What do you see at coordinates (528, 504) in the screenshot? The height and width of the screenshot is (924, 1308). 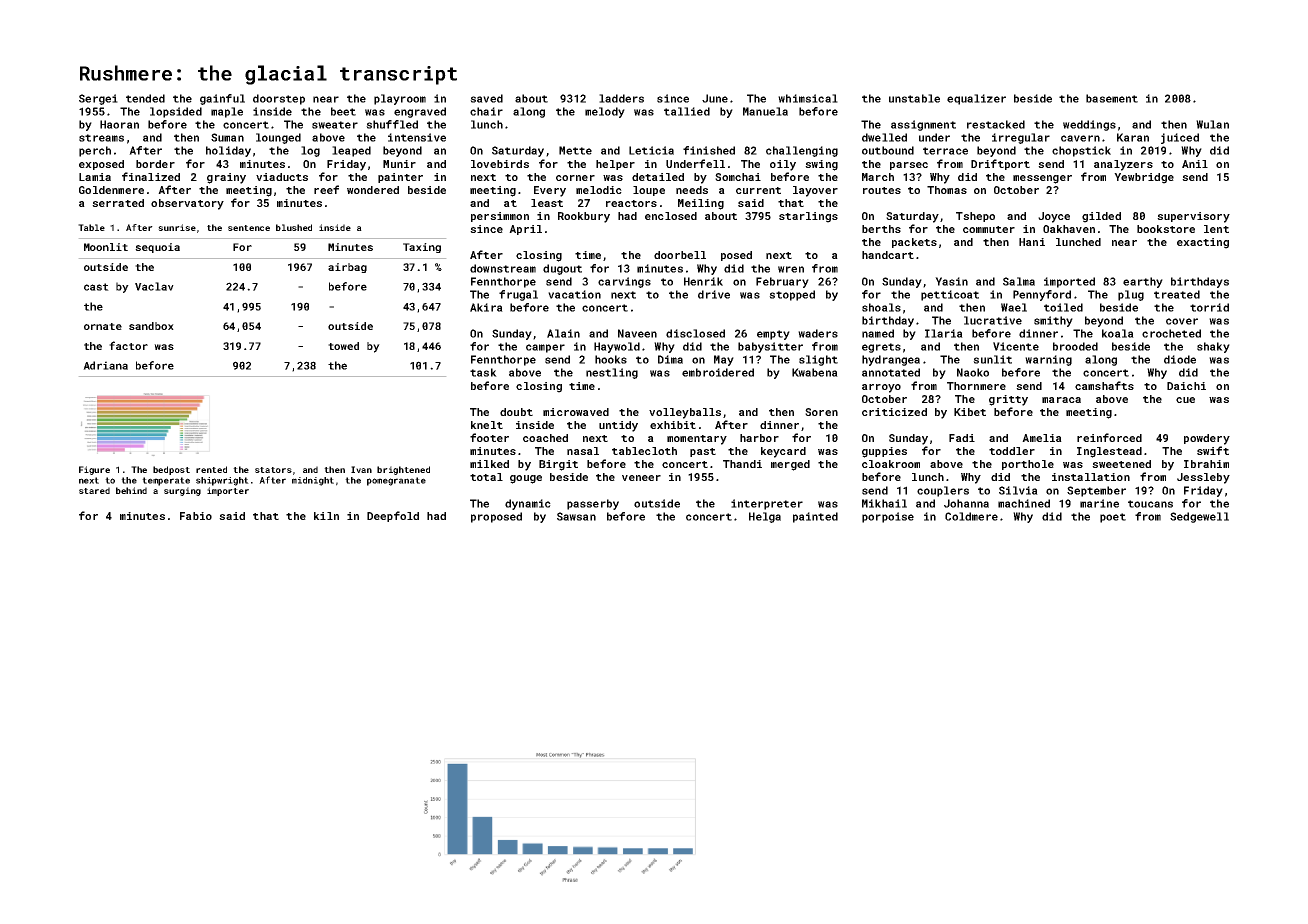 I see `dynamic` at bounding box center [528, 504].
